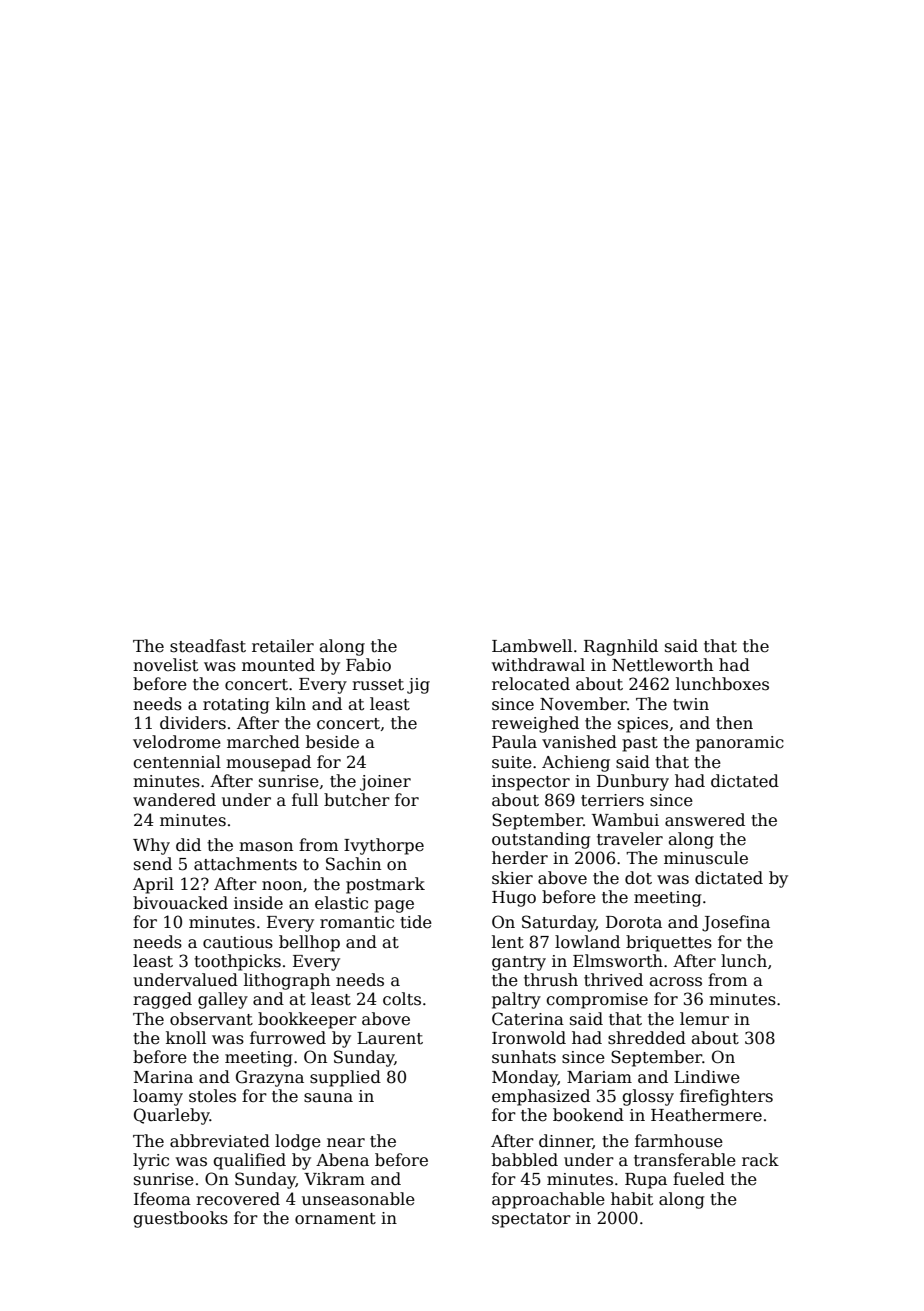 The height and width of the document is (1311, 924). What do you see at coordinates (525, 1160) in the document?
I see `babbled` at bounding box center [525, 1160].
